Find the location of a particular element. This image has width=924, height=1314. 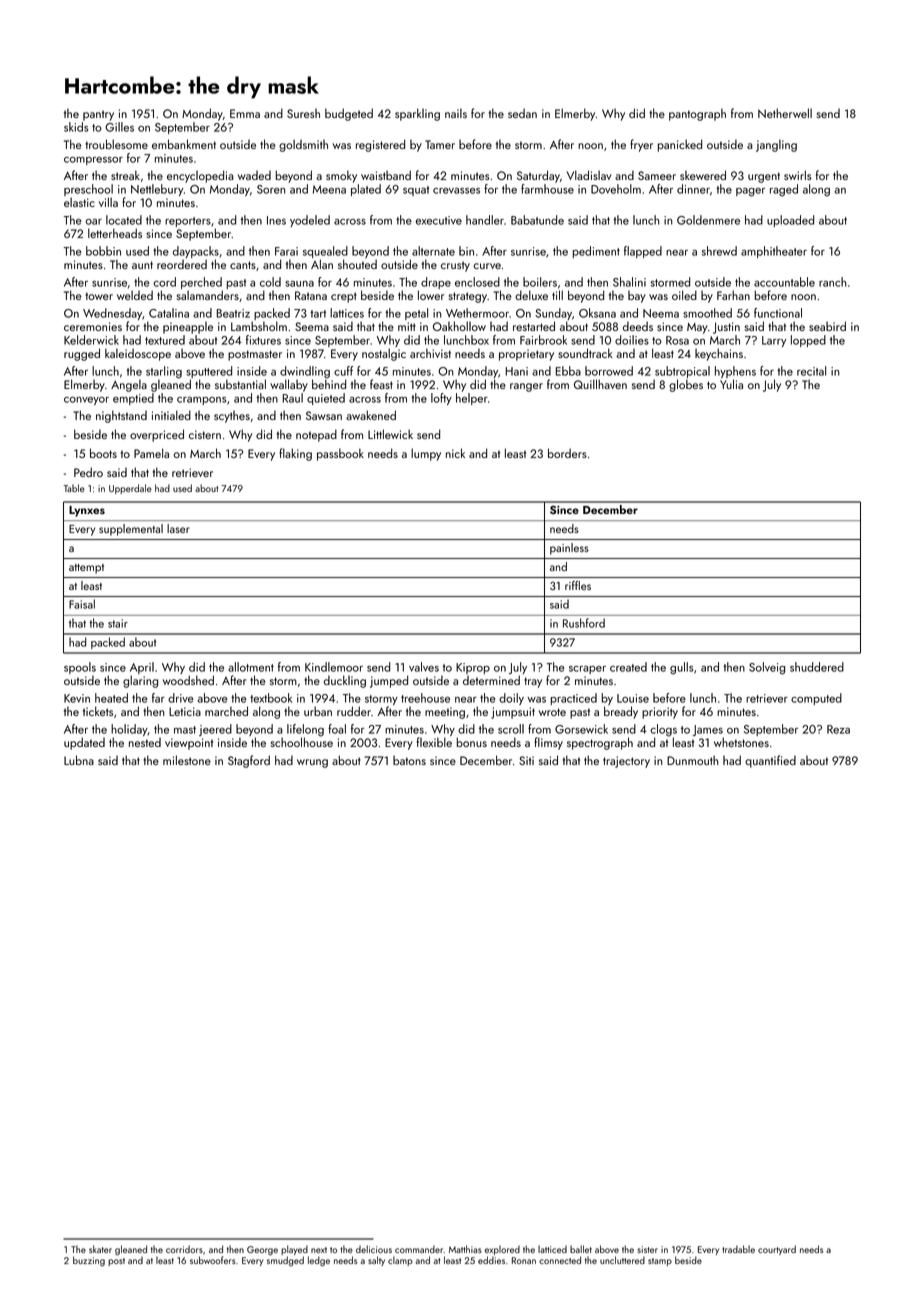

Stagford is located at coordinates (249, 761).
